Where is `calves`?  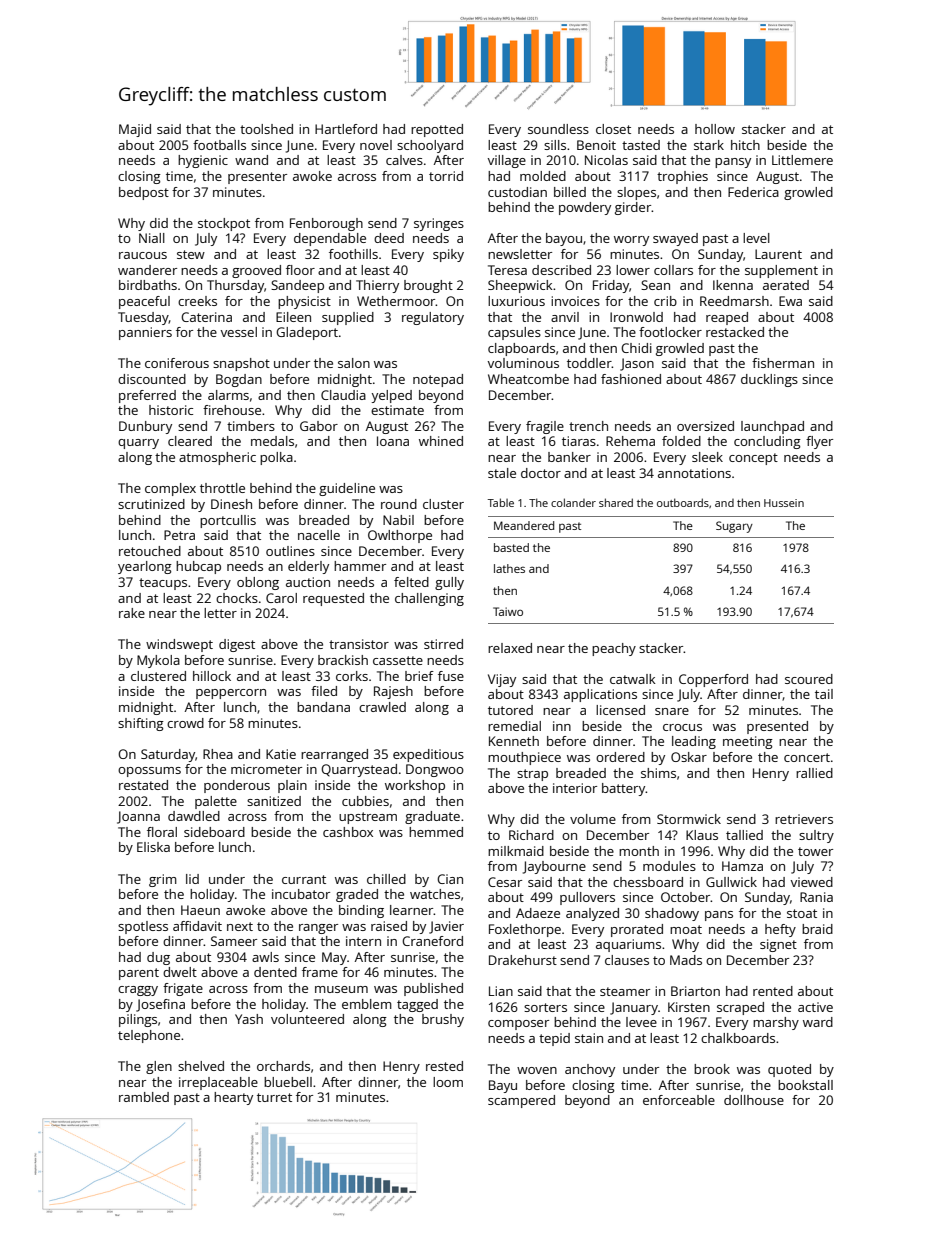
calves is located at coordinates (404, 160).
